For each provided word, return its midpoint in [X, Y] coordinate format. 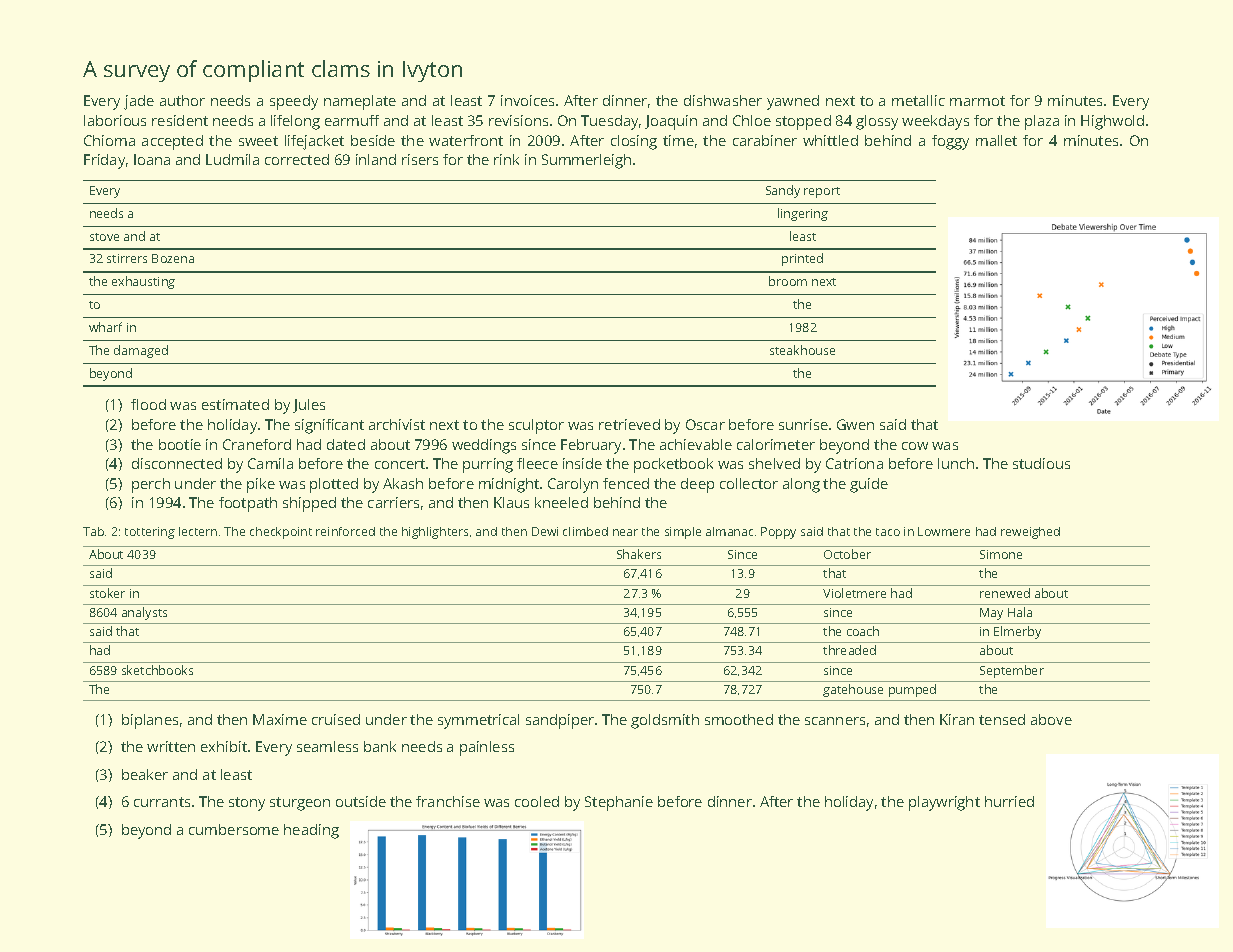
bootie [180, 444]
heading [311, 831]
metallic [918, 100]
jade [139, 102]
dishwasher [723, 100]
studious [1041, 463]
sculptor [536, 426]
